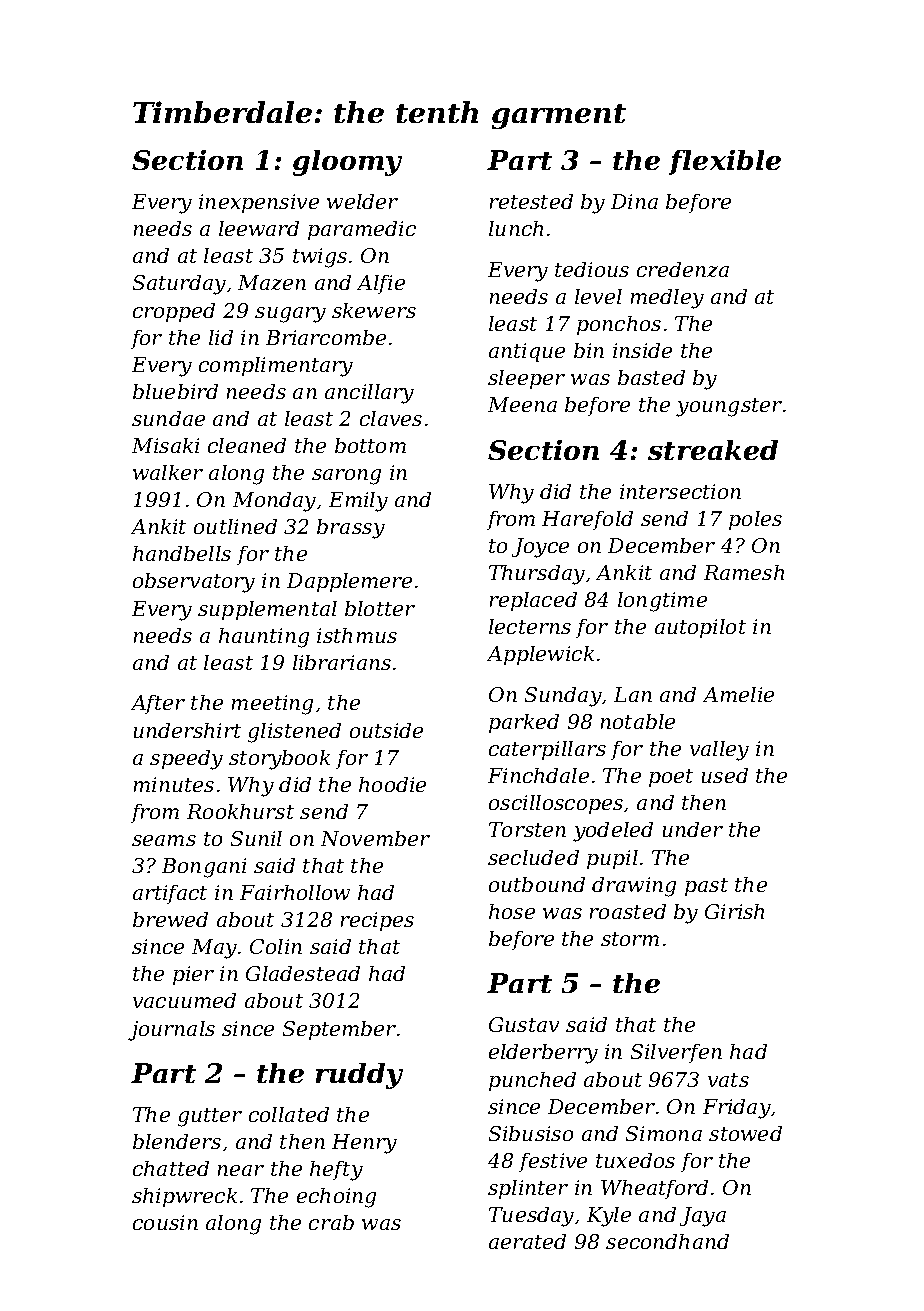 The image size is (924, 1311). I want to click on artifact, so click(170, 894).
